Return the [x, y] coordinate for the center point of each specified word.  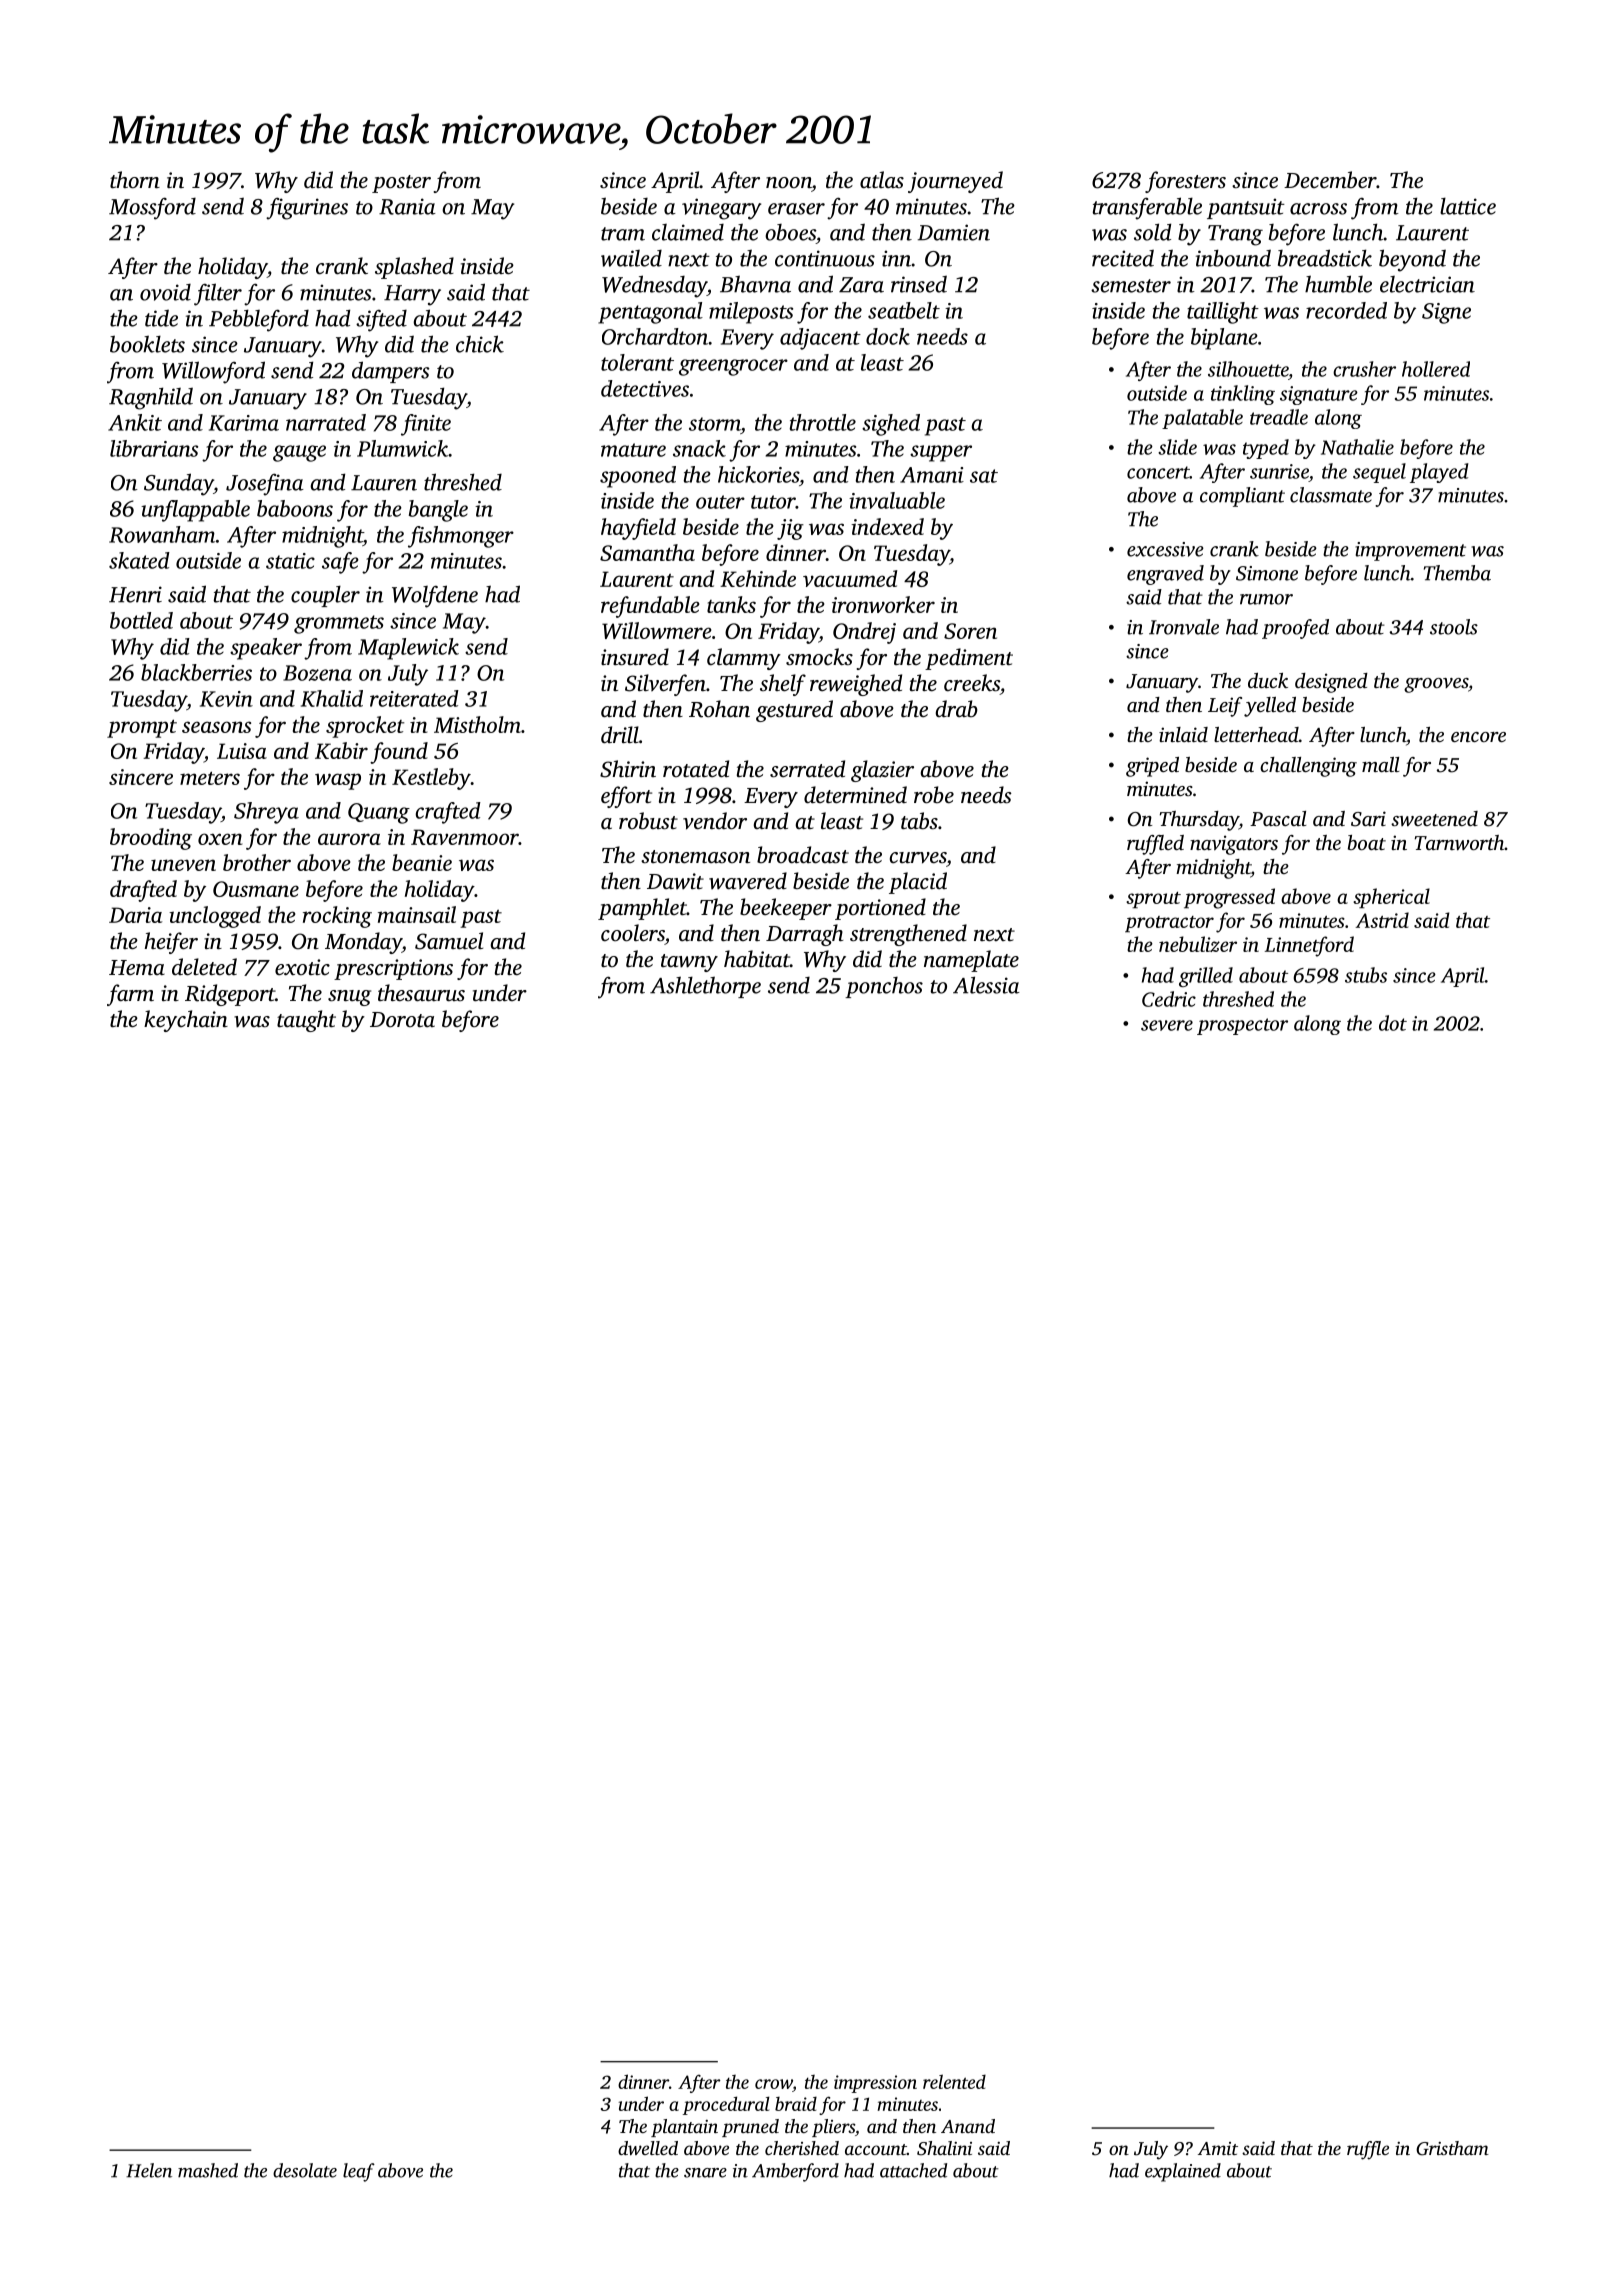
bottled [141, 620]
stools [1454, 627]
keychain [186, 1021]
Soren [970, 631]
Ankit [135, 422]
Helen [149, 2170]
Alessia [986, 985]
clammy [744, 659]
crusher [1364, 369]
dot [1393, 1023]
